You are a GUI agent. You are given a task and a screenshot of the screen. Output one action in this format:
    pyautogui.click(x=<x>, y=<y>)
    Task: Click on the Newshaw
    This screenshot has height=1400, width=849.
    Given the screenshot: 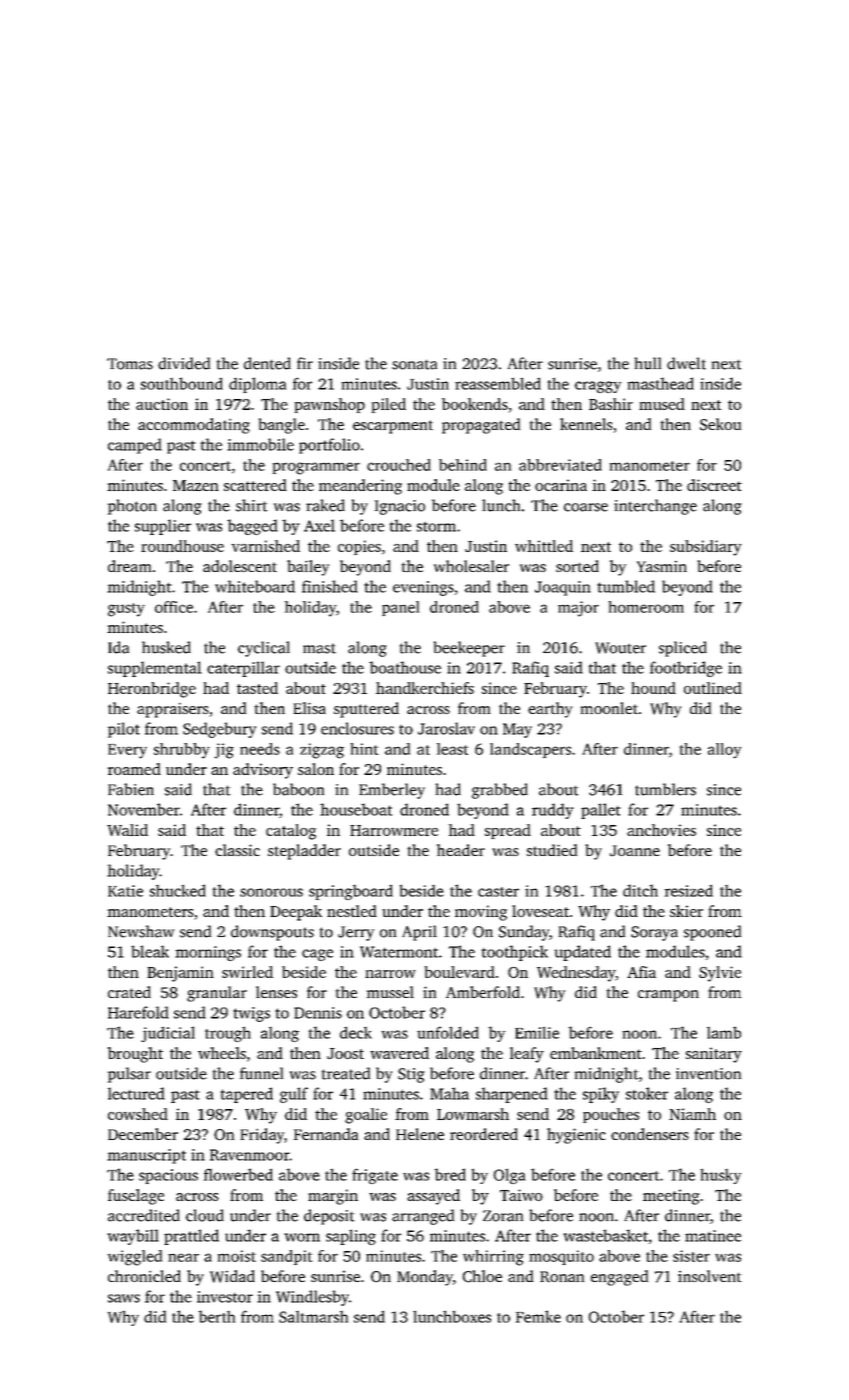 What is the action you would take?
    pyautogui.click(x=141, y=931)
